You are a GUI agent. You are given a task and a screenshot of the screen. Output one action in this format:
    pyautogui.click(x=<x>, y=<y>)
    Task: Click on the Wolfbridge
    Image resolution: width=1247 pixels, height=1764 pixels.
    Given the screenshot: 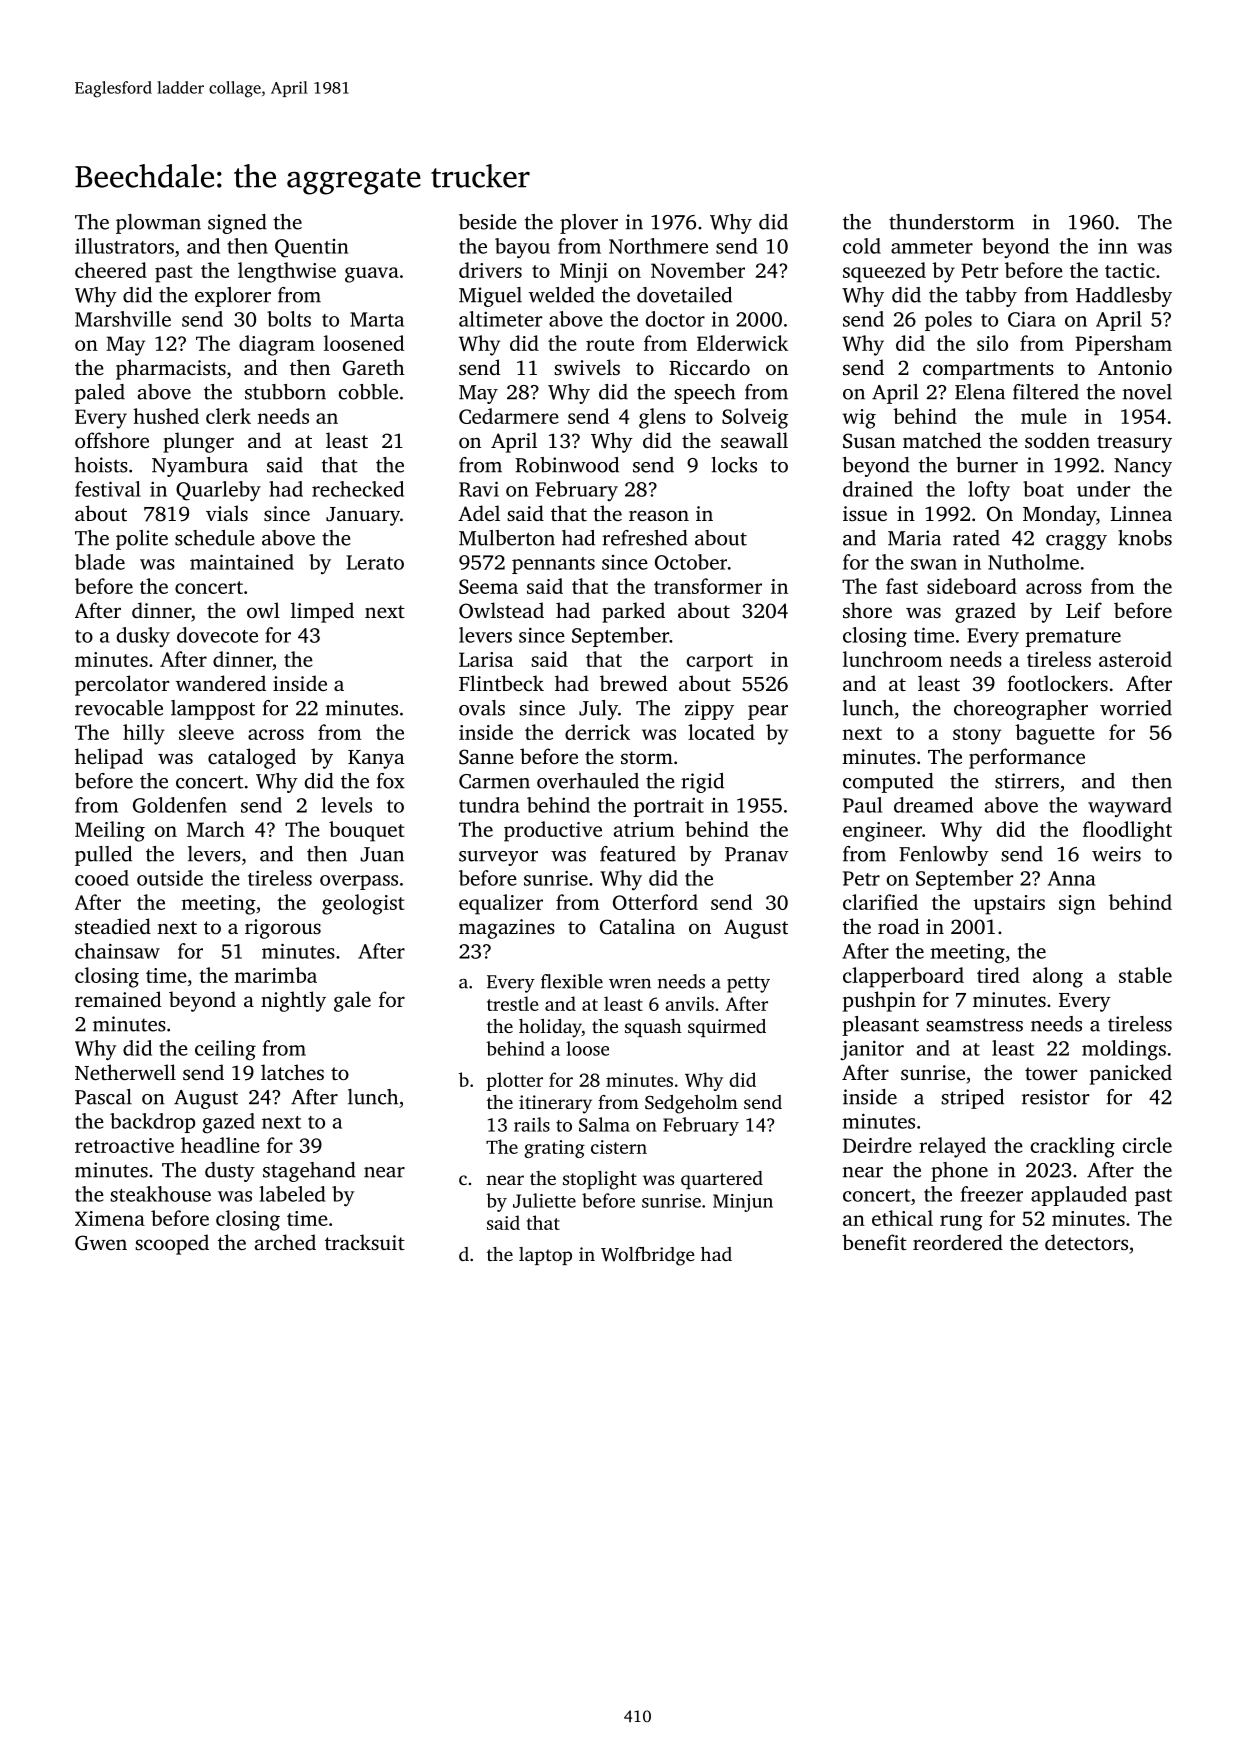 What is the action you would take?
    pyautogui.click(x=648, y=1256)
